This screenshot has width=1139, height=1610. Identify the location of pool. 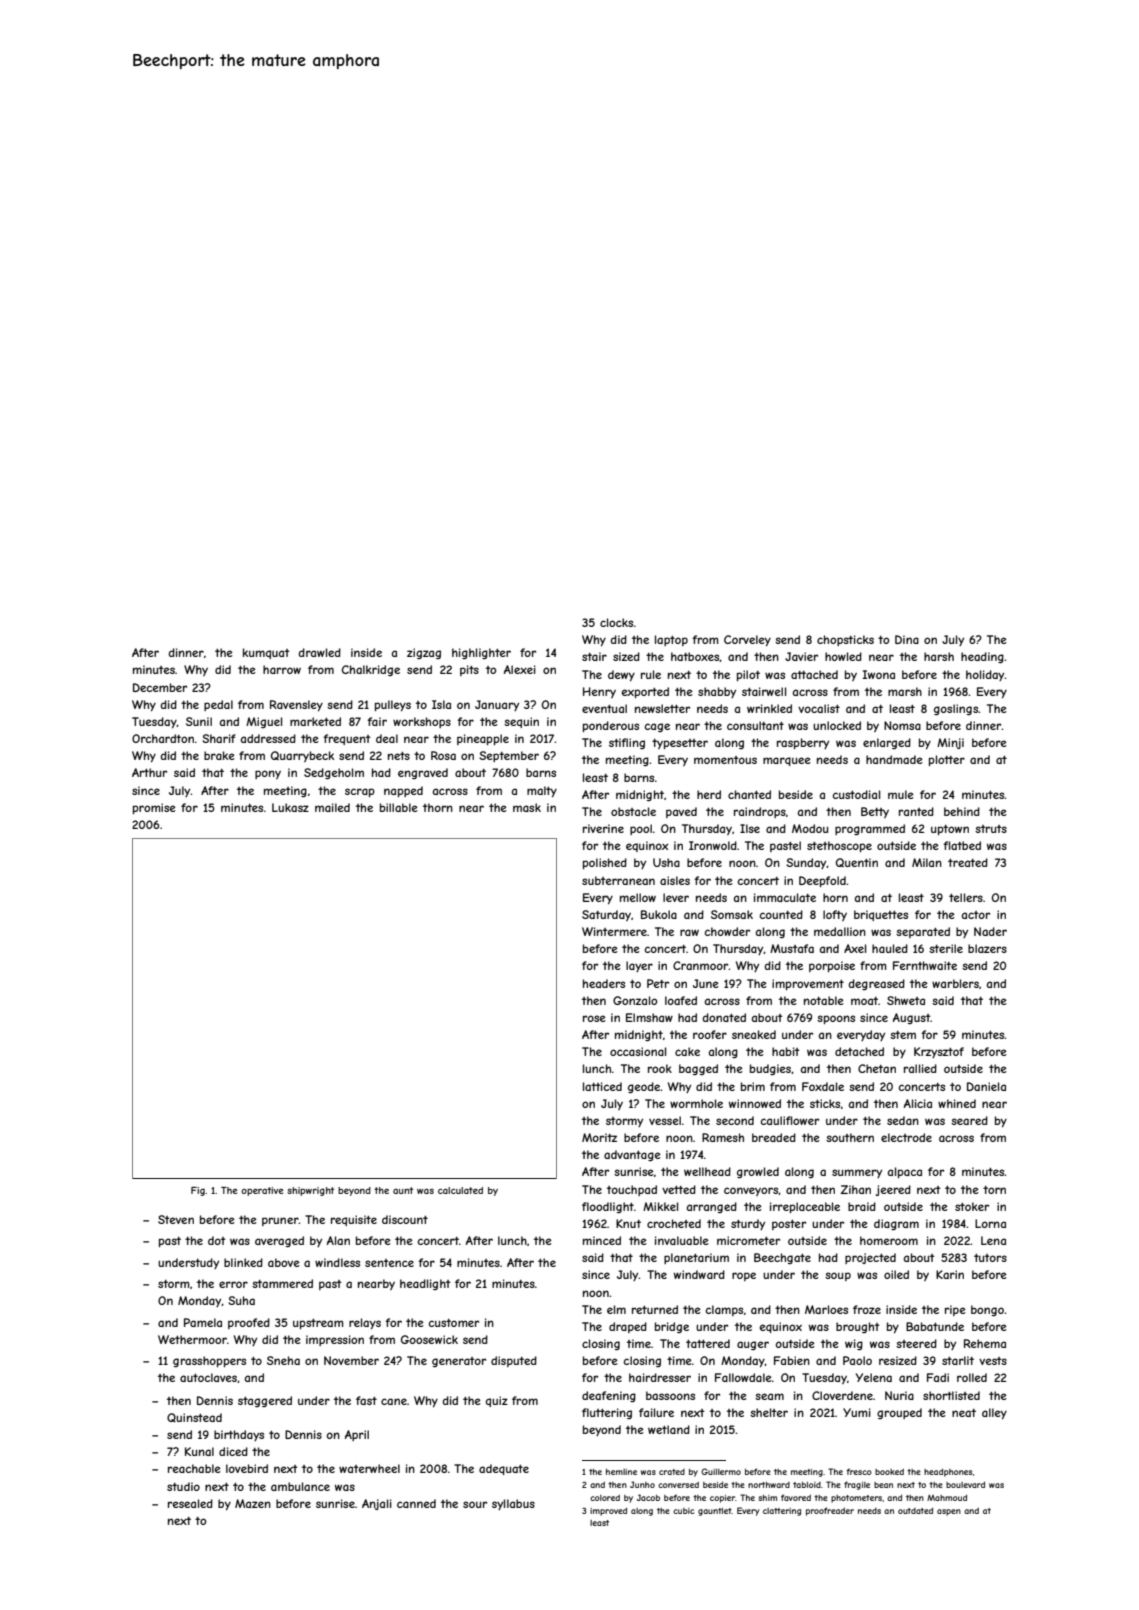
(641, 829).
